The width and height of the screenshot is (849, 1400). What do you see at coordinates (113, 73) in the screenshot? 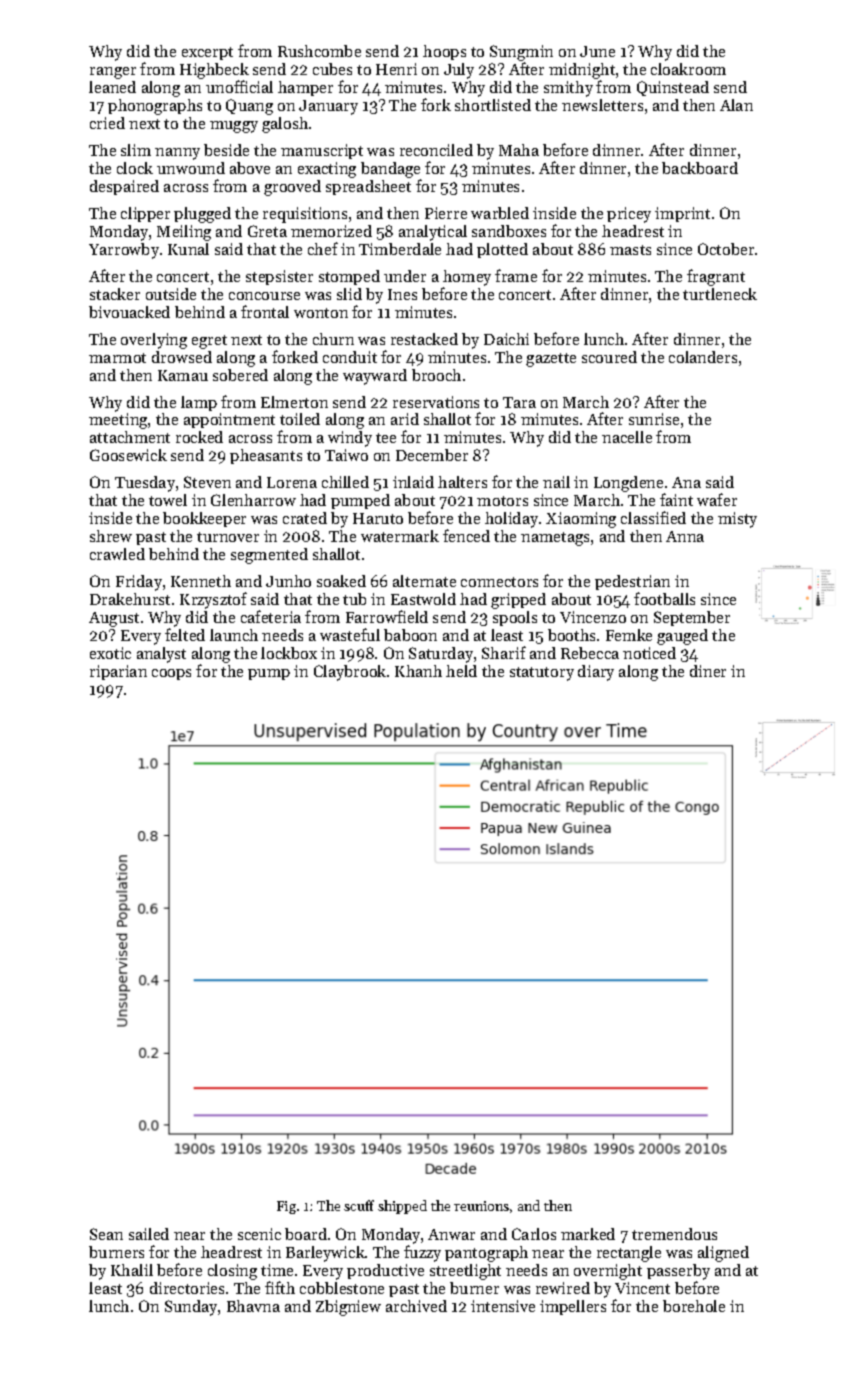
I see `ranger` at bounding box center [113, 73].
